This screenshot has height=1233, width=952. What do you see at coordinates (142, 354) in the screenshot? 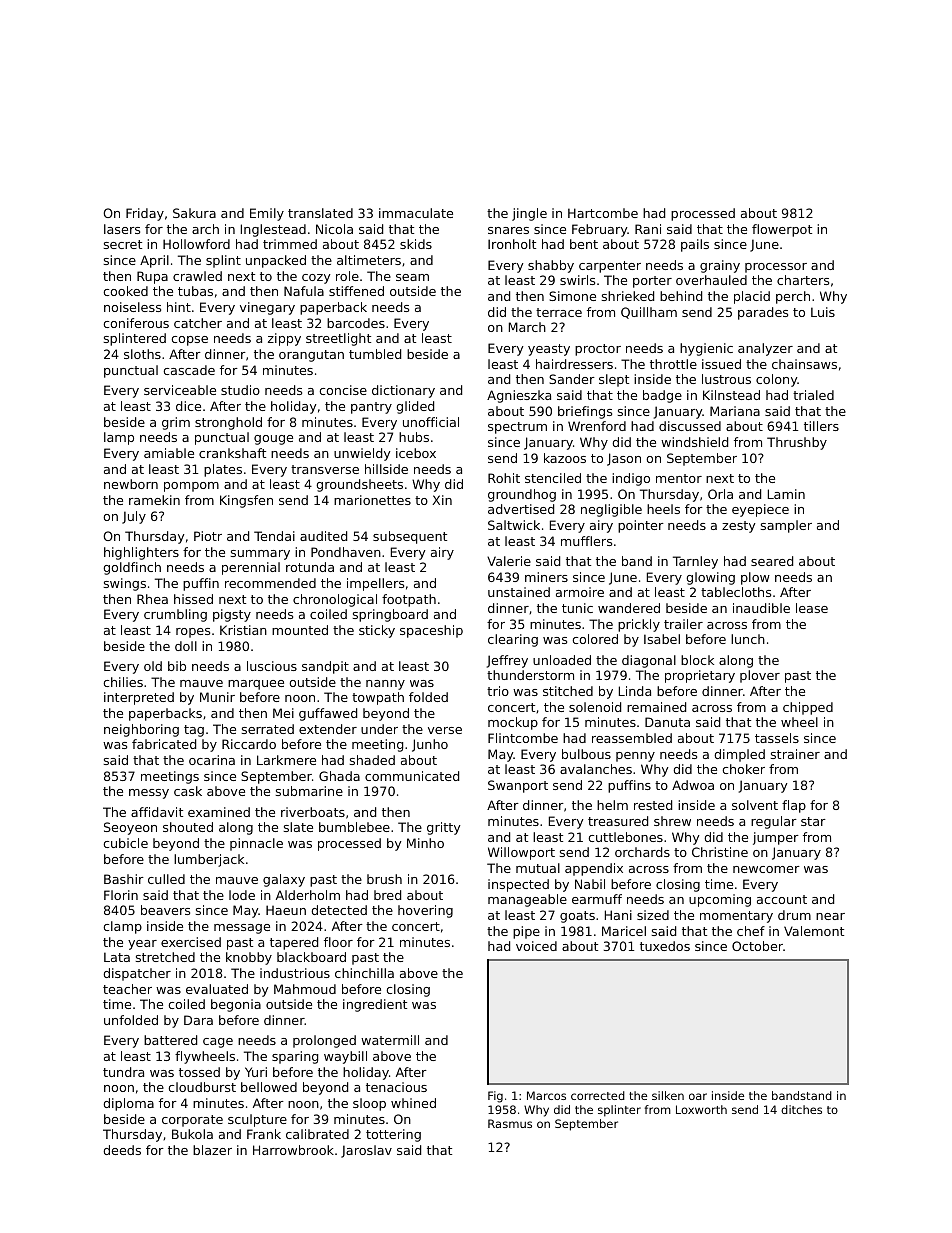
I see `sloths` at bounding box center [142, 354].
